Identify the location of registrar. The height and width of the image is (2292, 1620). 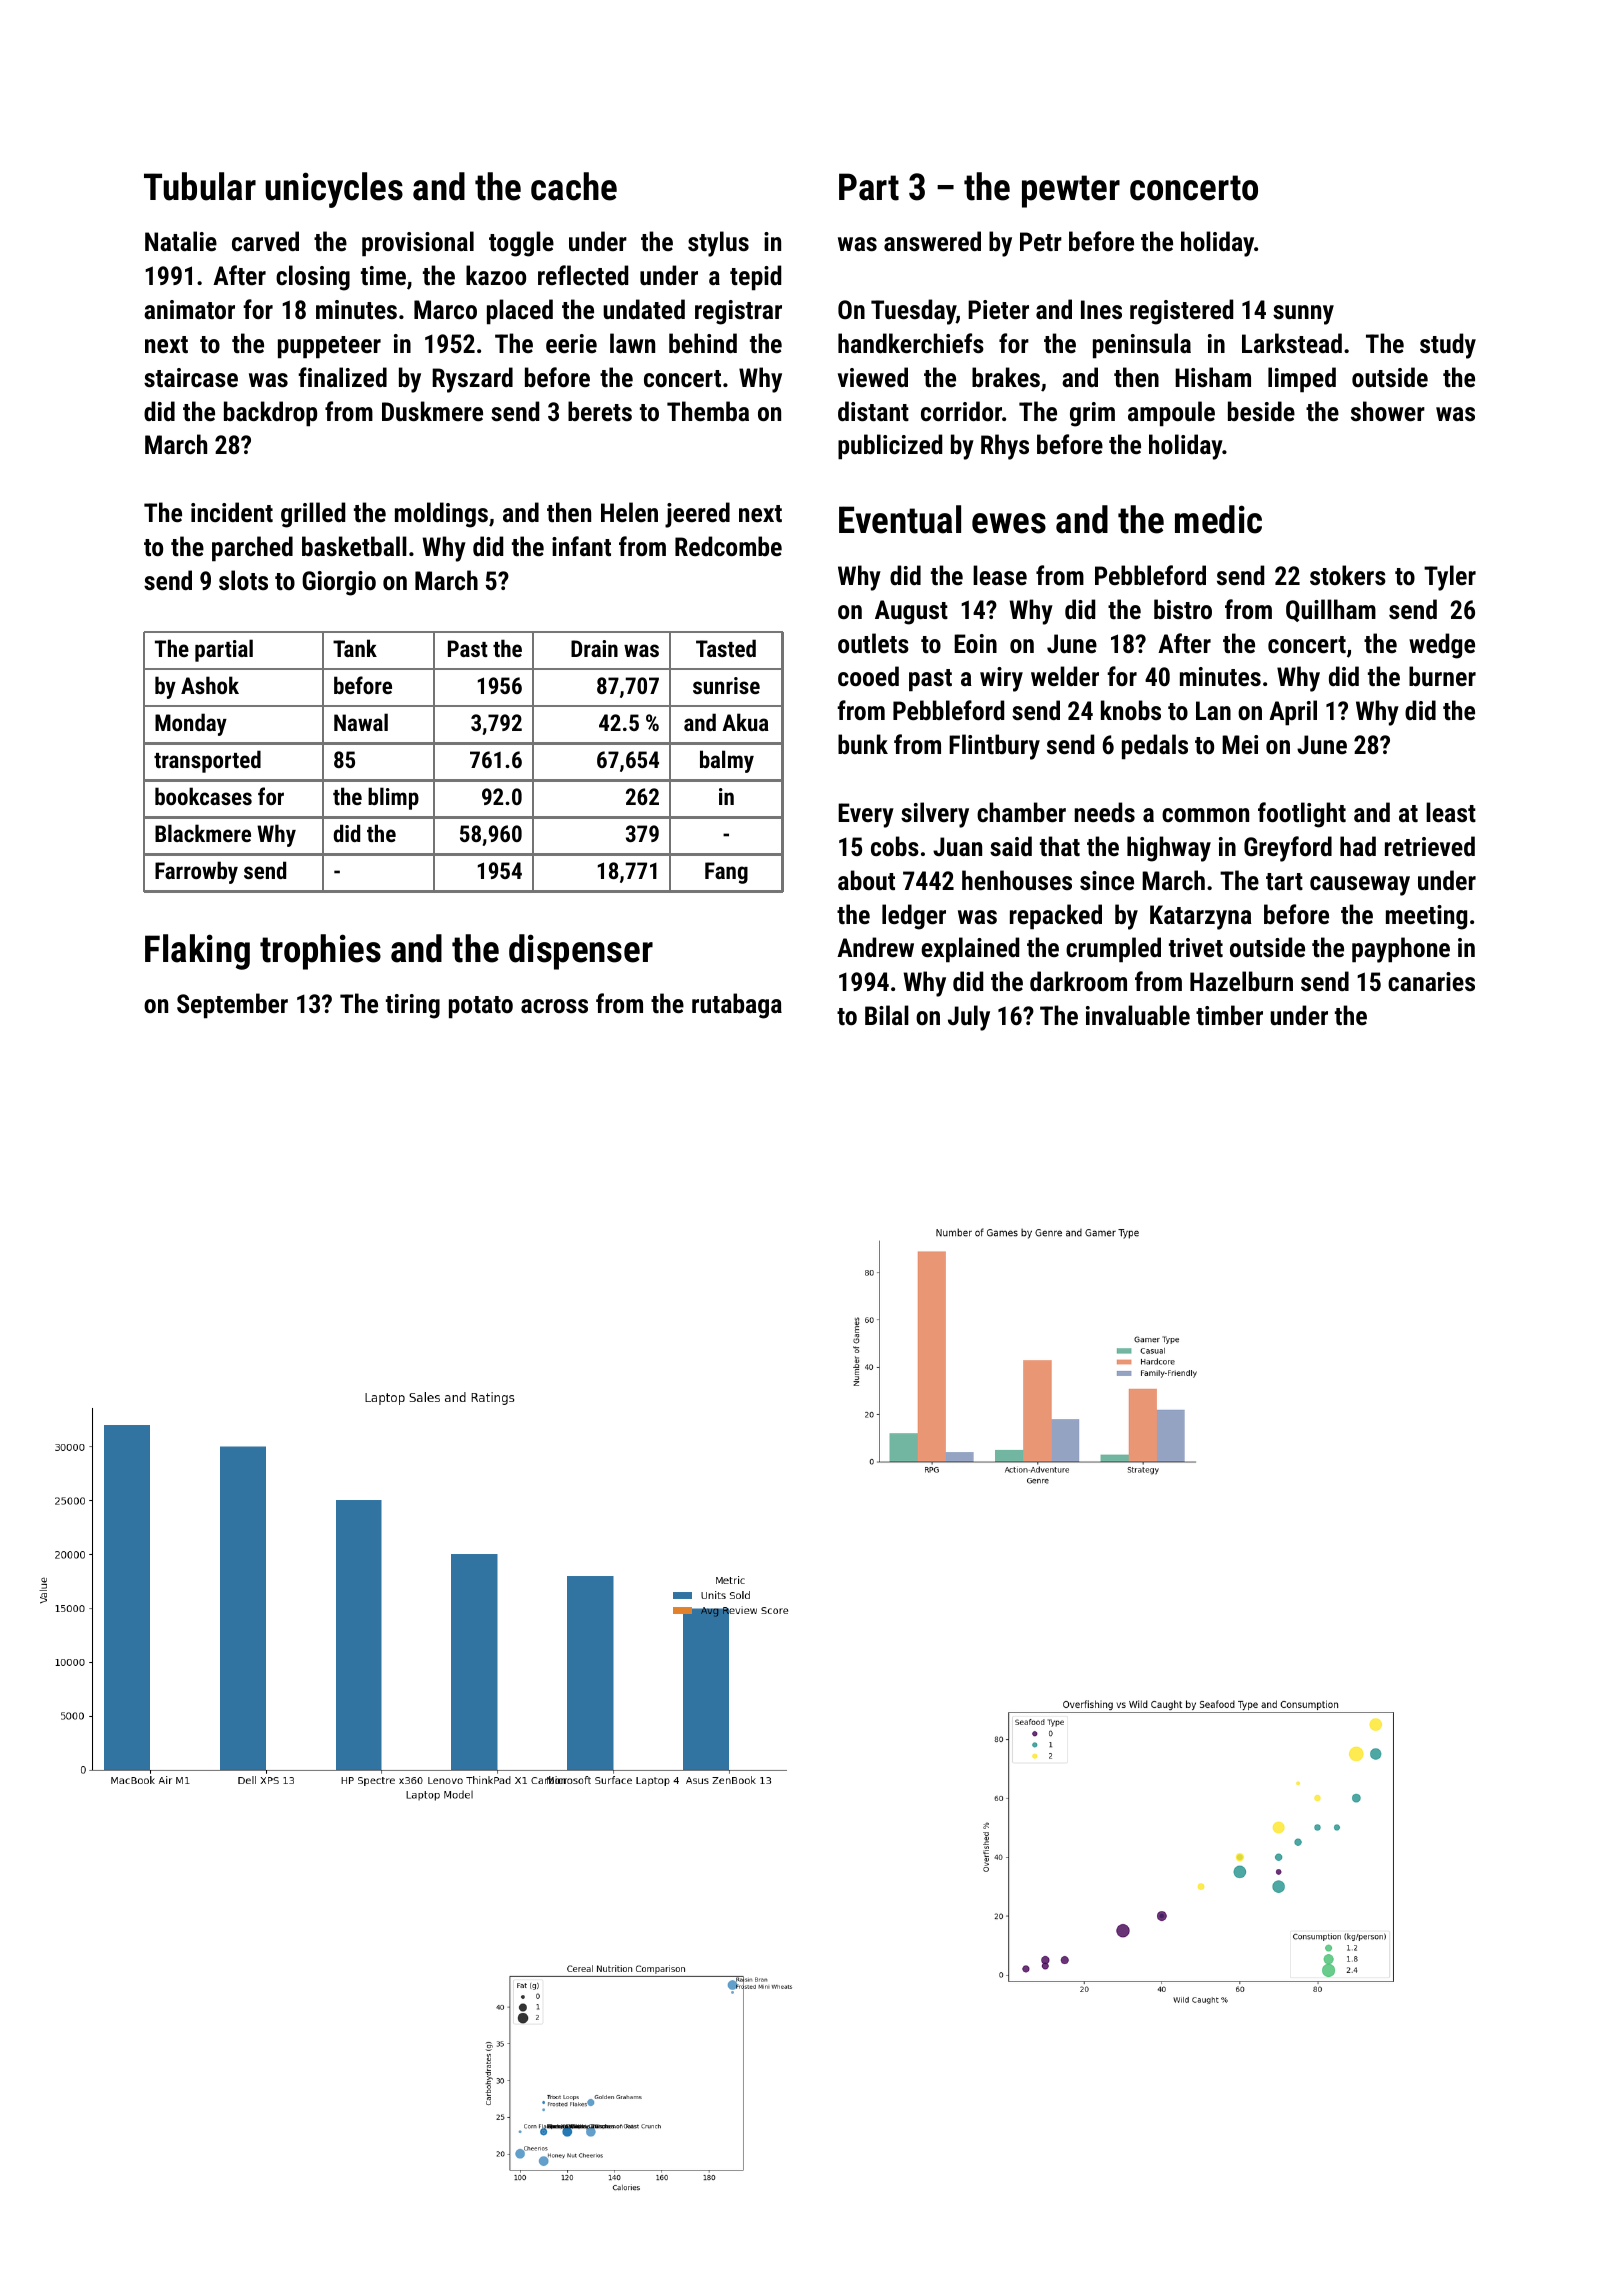
(738, 312).
